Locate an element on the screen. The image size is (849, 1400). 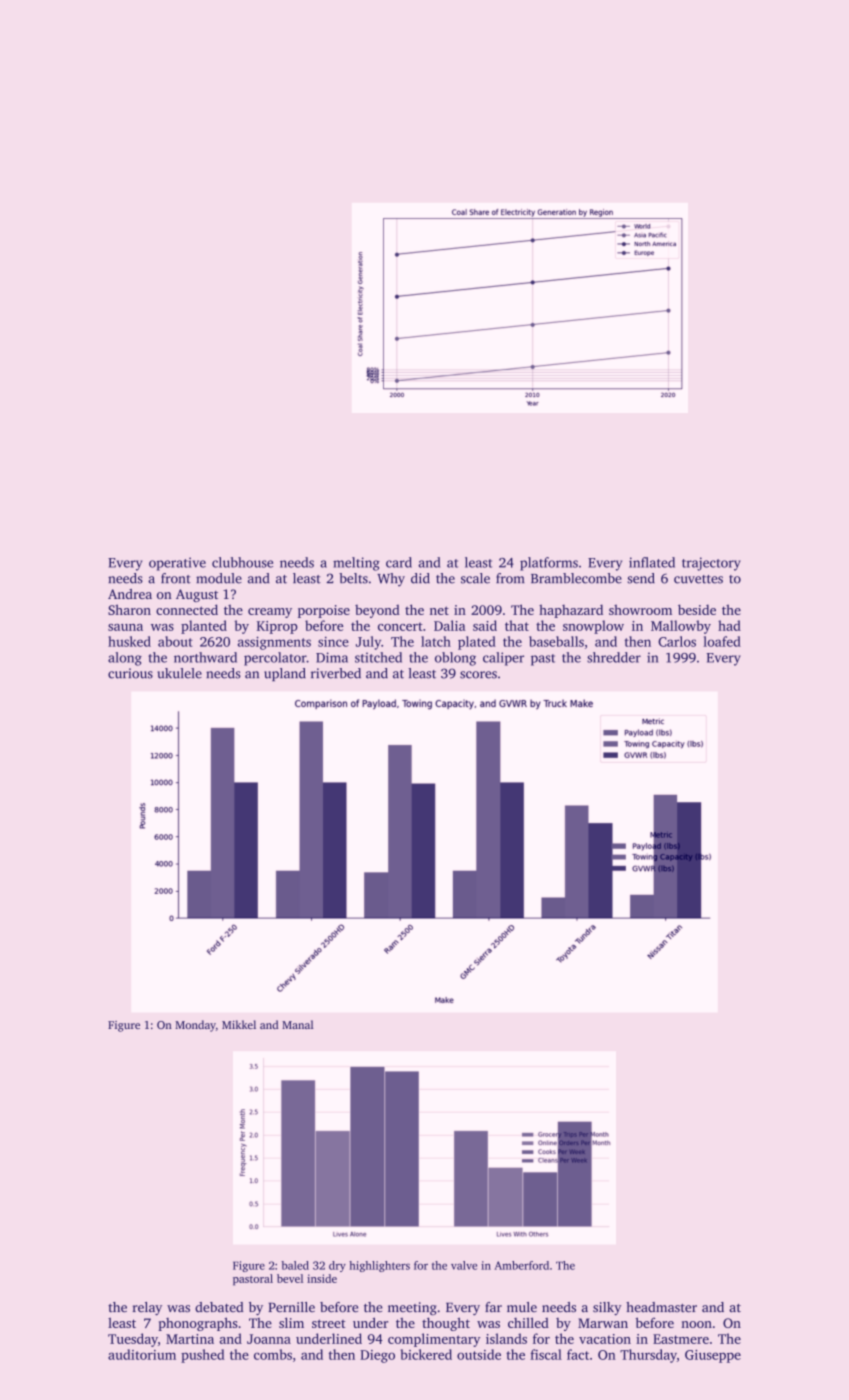
valve is located at coordinates (464, 1265).
